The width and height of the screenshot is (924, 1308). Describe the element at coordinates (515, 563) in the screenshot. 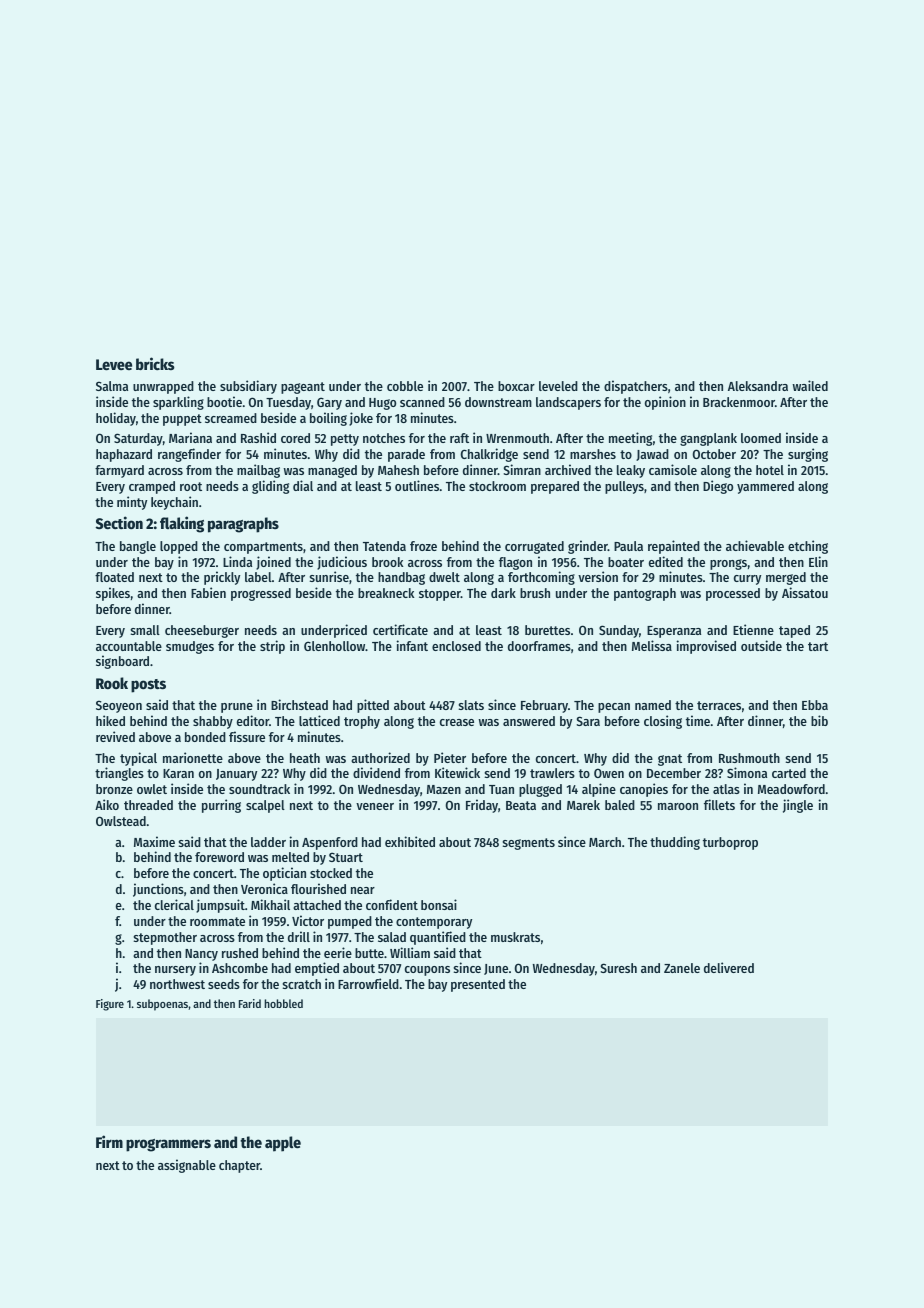

I see `flagon` at that location.
